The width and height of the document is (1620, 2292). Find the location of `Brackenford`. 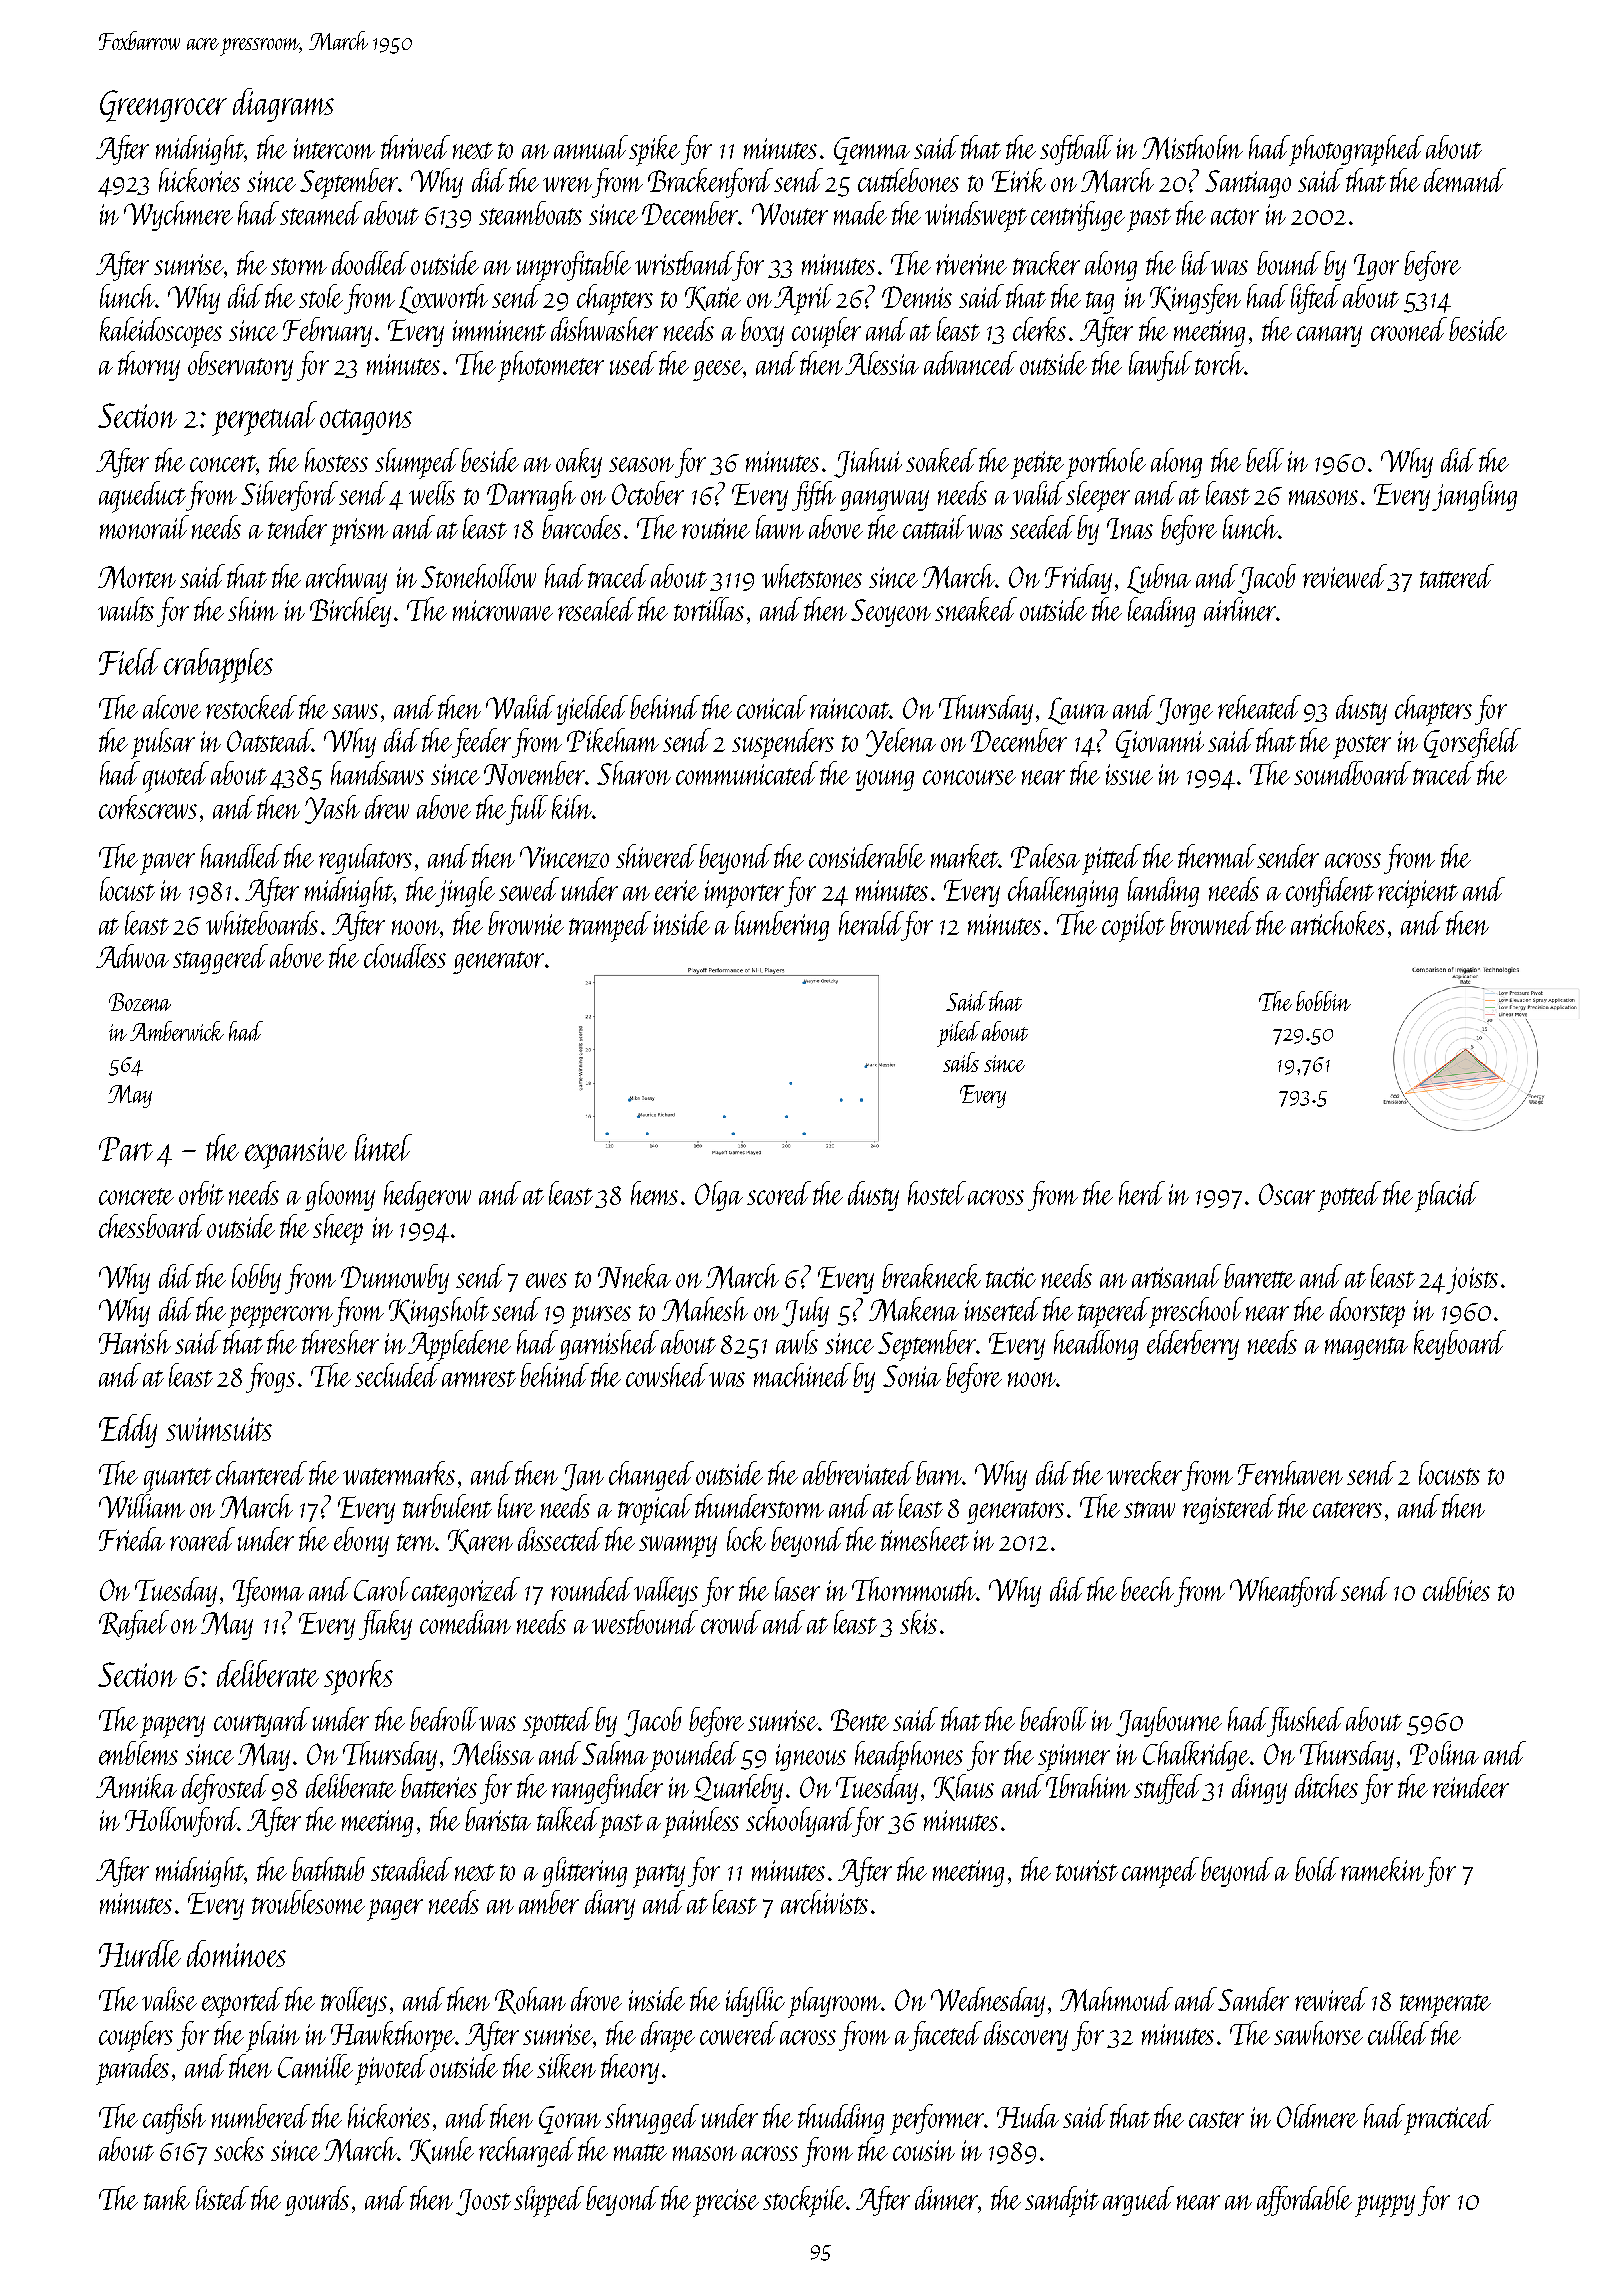

Brackenford is located at coordinates (710, 183).
